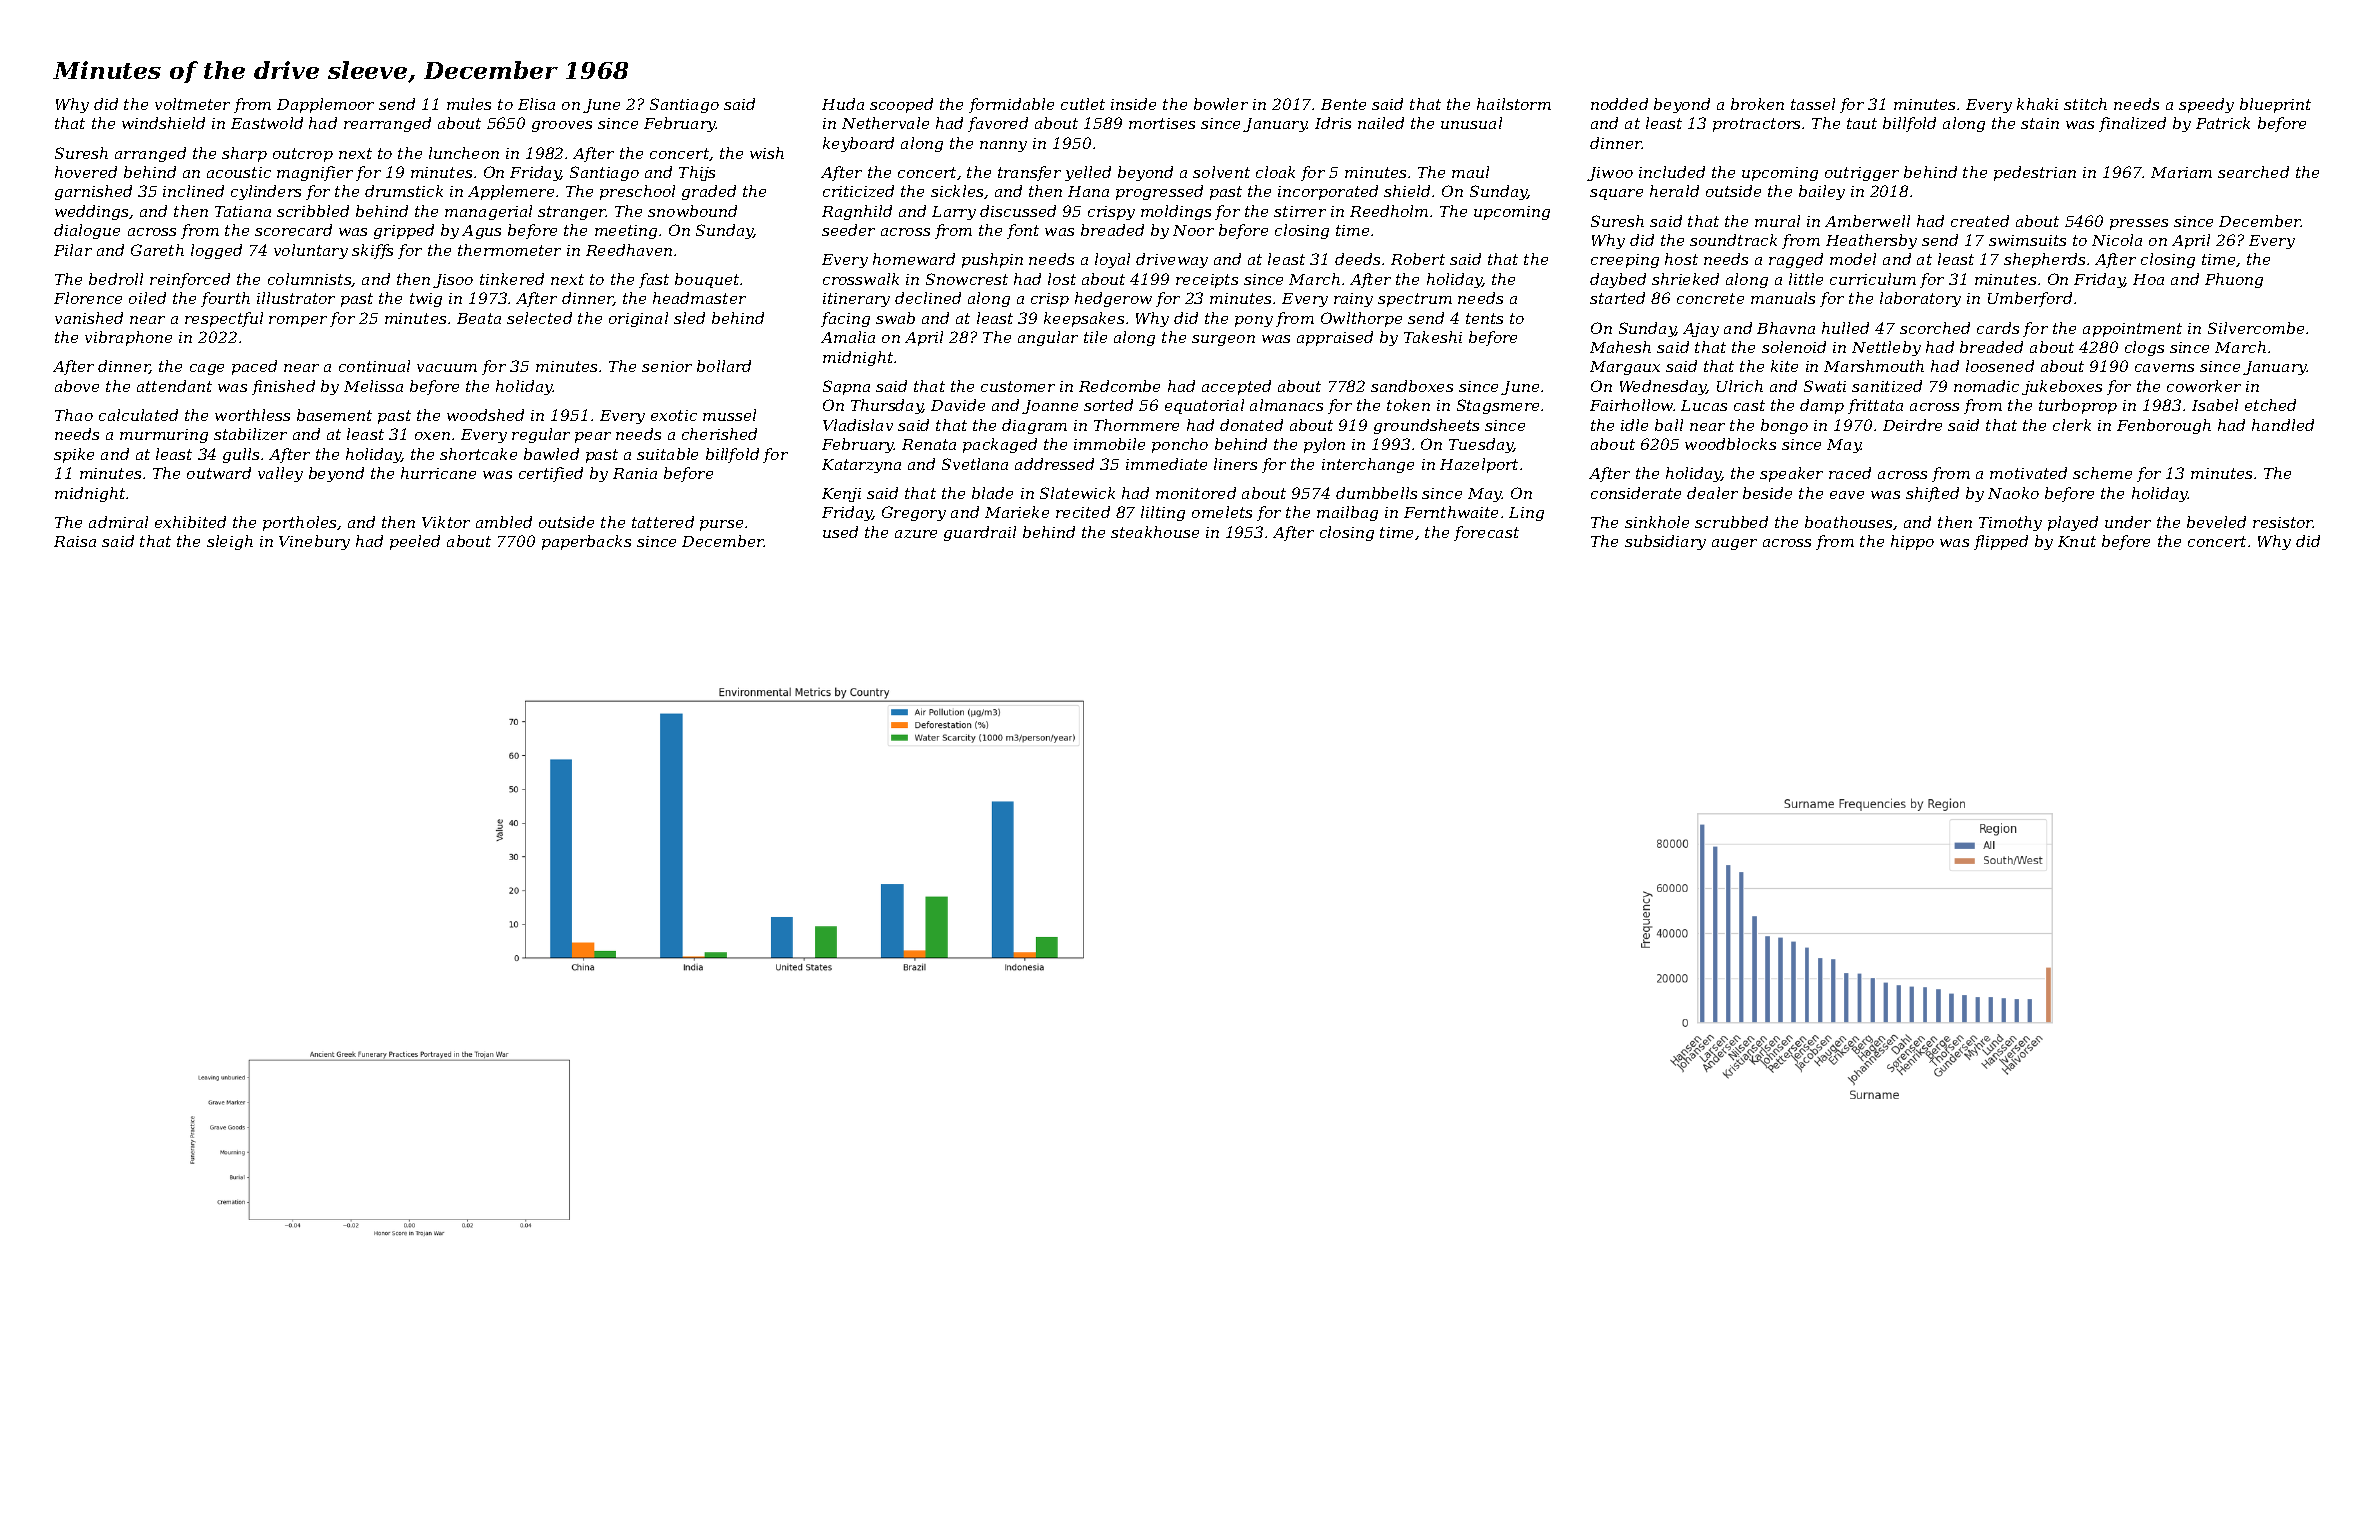  Describe the element at coordinates (1221, 104) in the screenshot. I see `bowler` at that location.
